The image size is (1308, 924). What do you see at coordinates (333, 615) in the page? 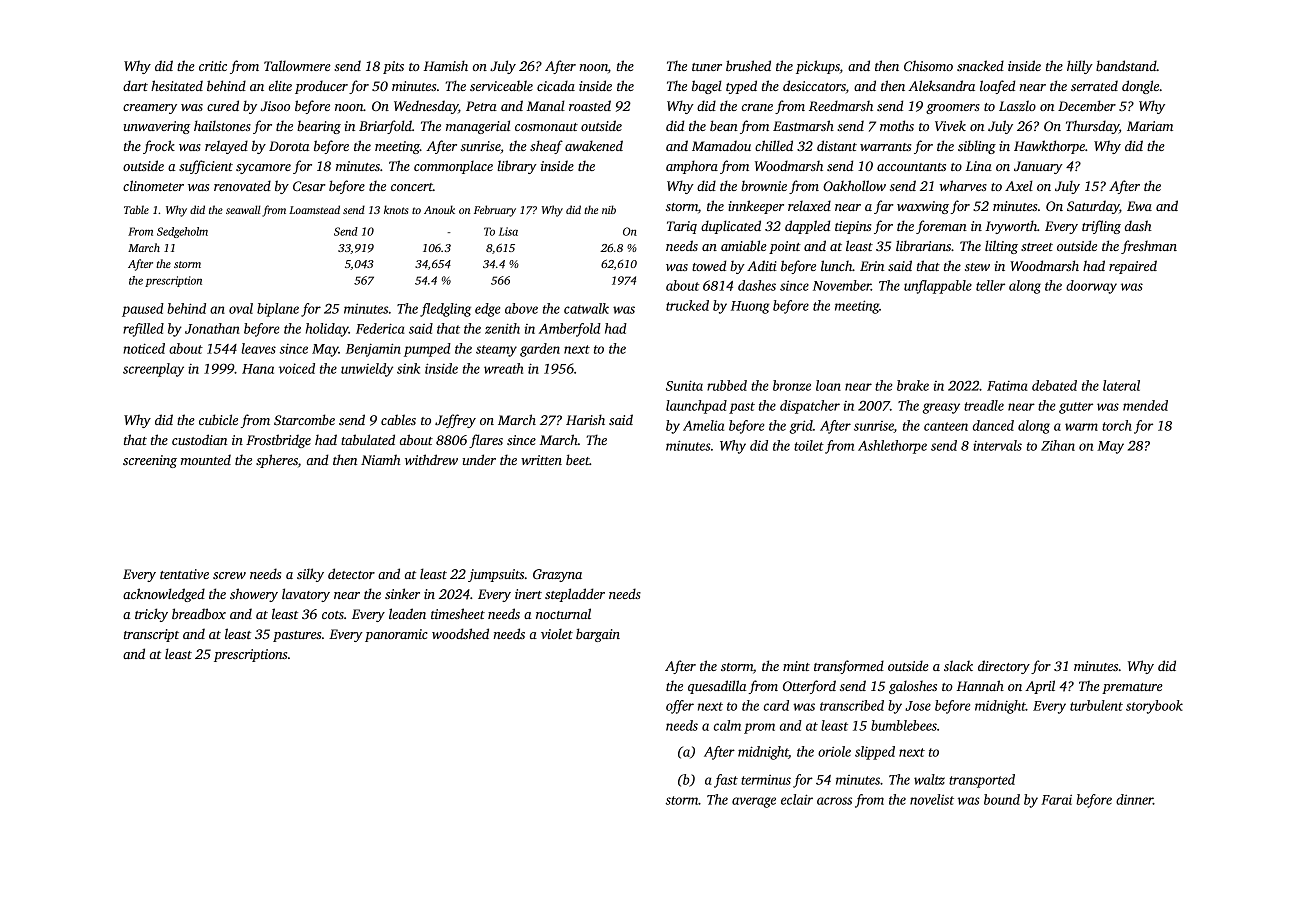
I see `cots` at bounding box center [333, 615].
